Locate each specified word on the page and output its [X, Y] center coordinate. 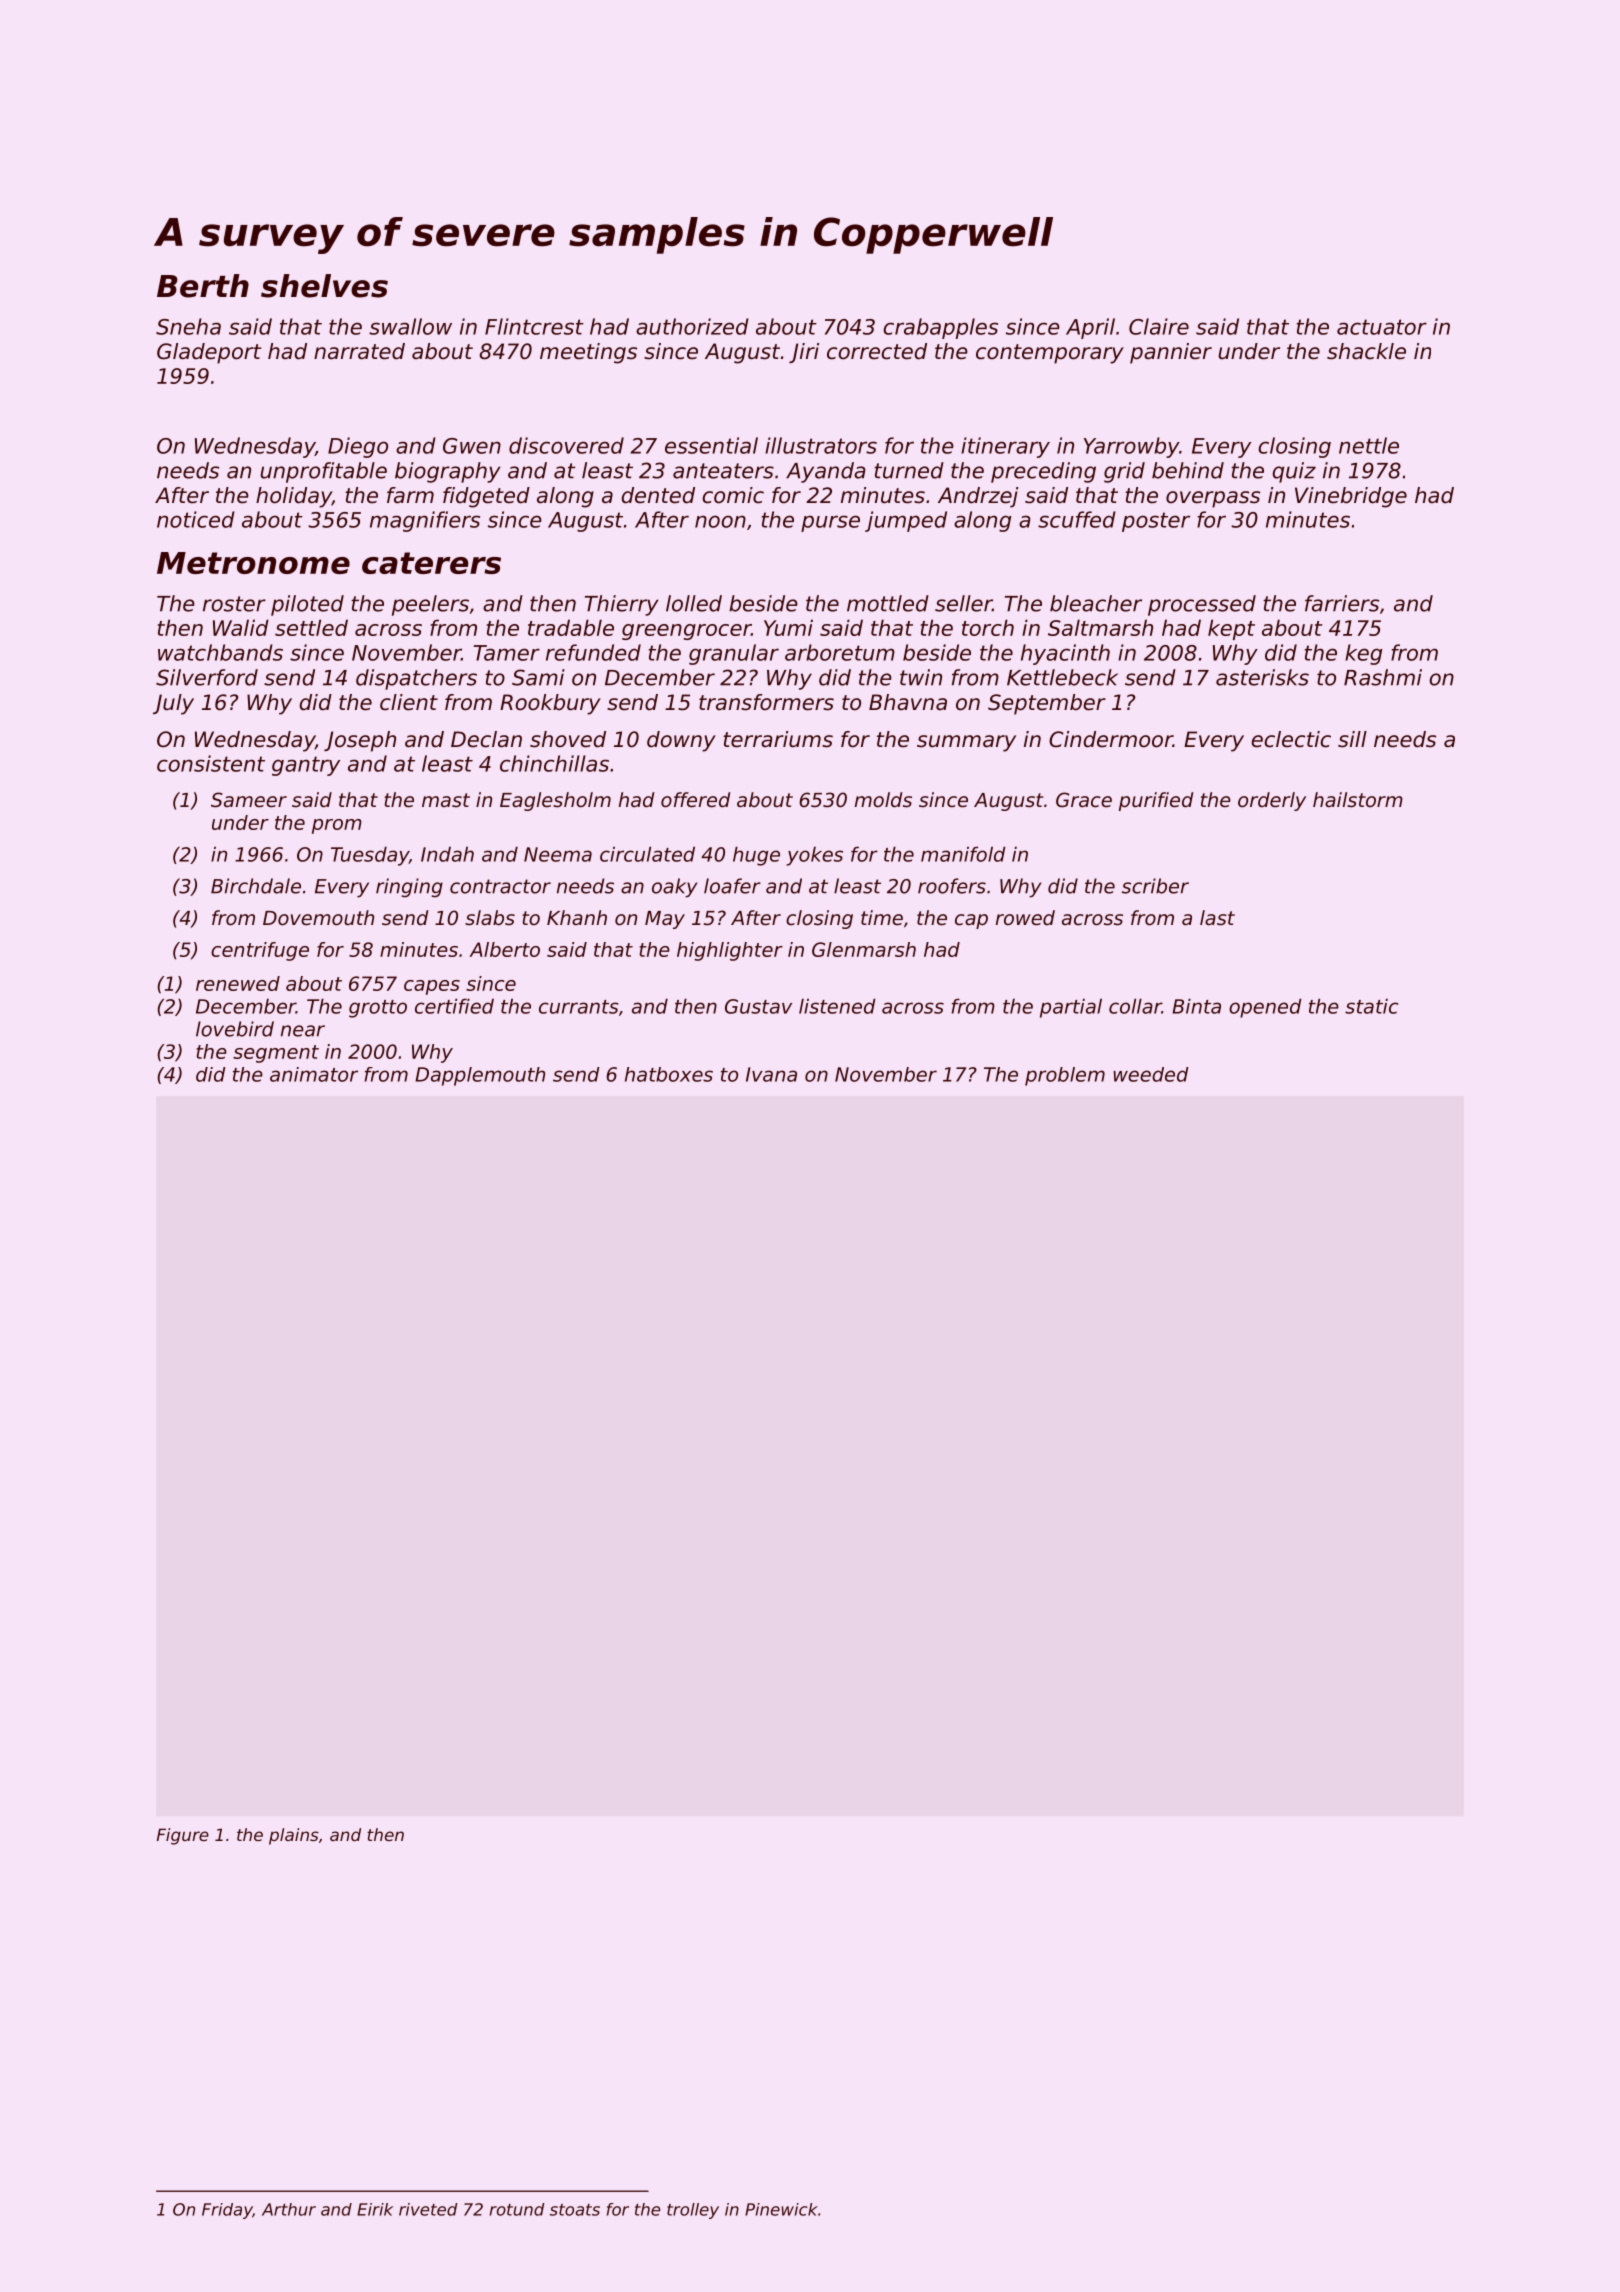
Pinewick [781, 2209]
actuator [1382, 327]
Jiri [804, 353]
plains [294, 1836]
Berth [203, 286]
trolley [693, 2211]
